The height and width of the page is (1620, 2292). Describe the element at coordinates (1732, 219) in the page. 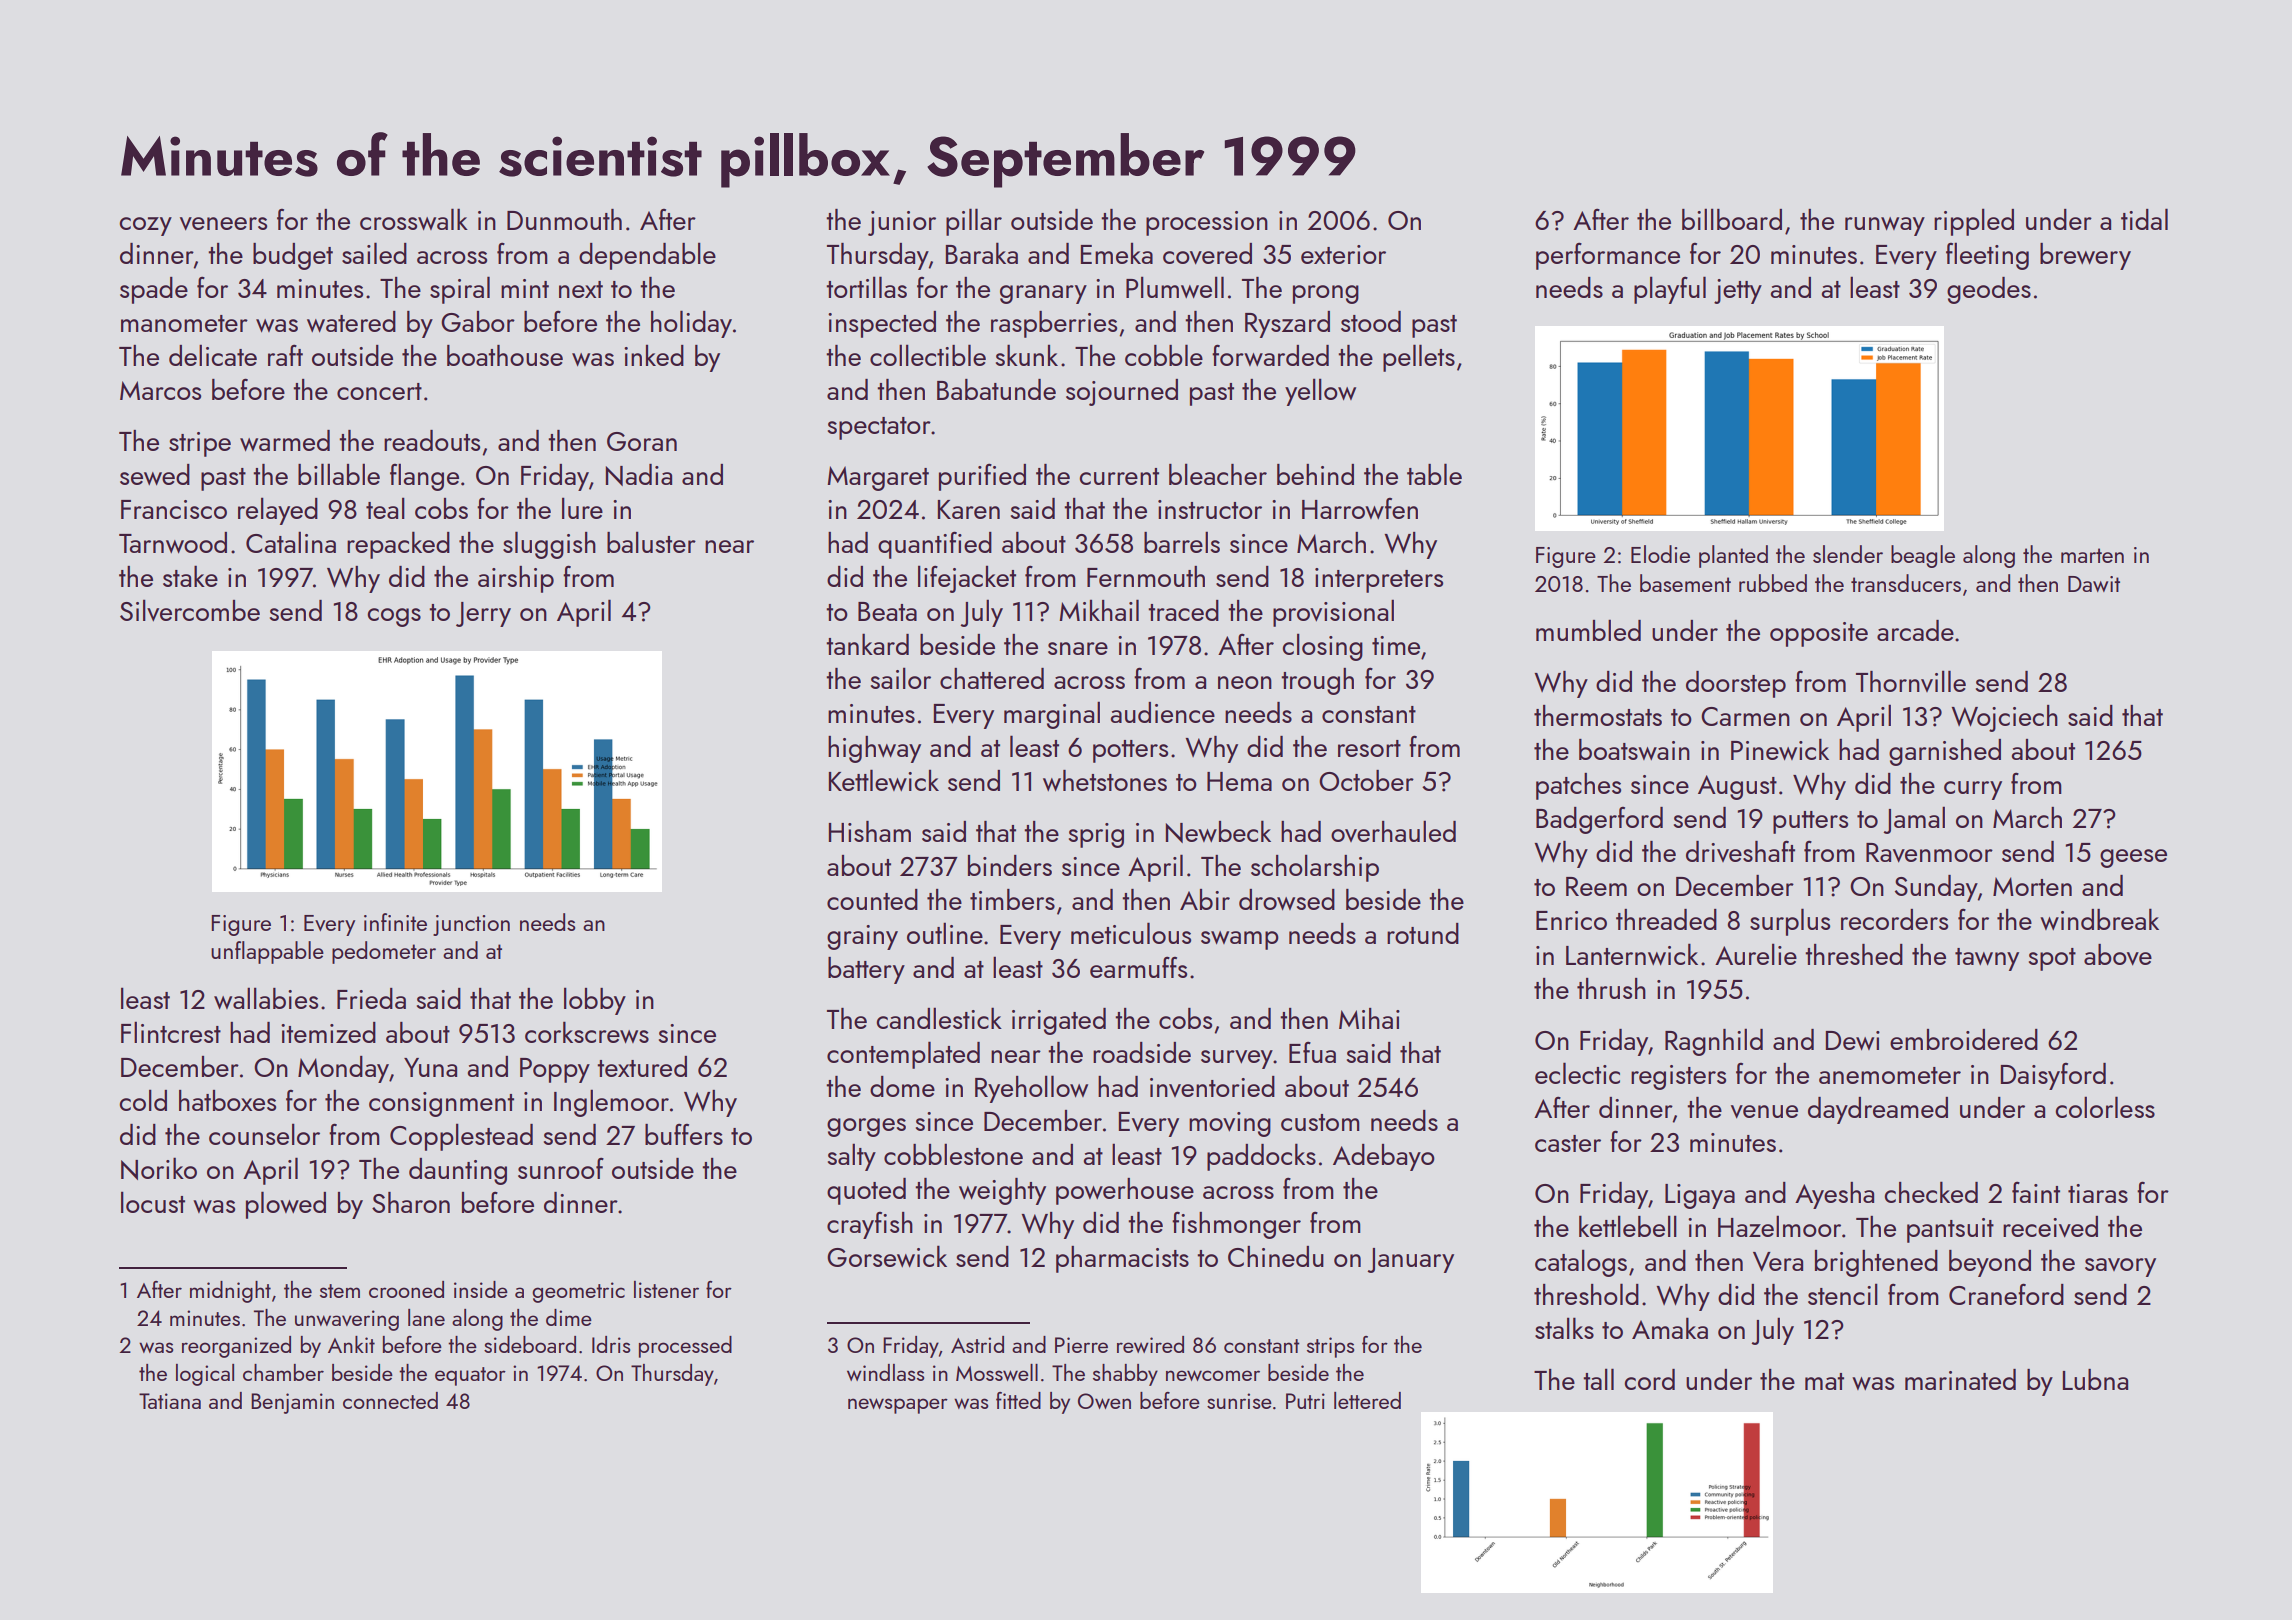

I see `billboard` at that location.
